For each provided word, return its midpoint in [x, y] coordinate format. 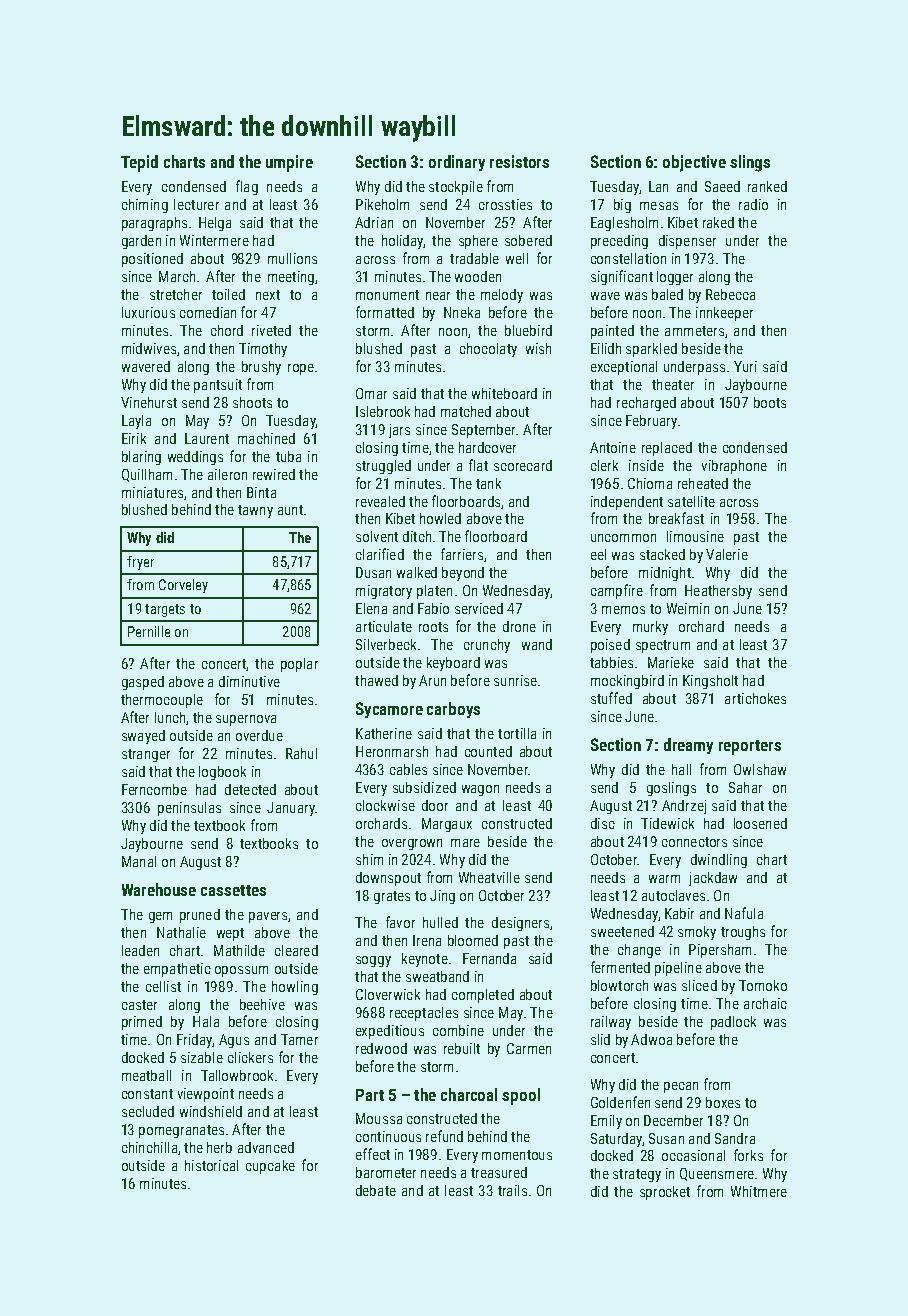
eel [598, 554]
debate [376, 1190]
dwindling [719, 861]
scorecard [523, 465]
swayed [143, 737]
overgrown [412, 844]
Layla [136, 422]
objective [694, 163]
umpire [289, 163]
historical [211, 1165]
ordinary [457, 163]
